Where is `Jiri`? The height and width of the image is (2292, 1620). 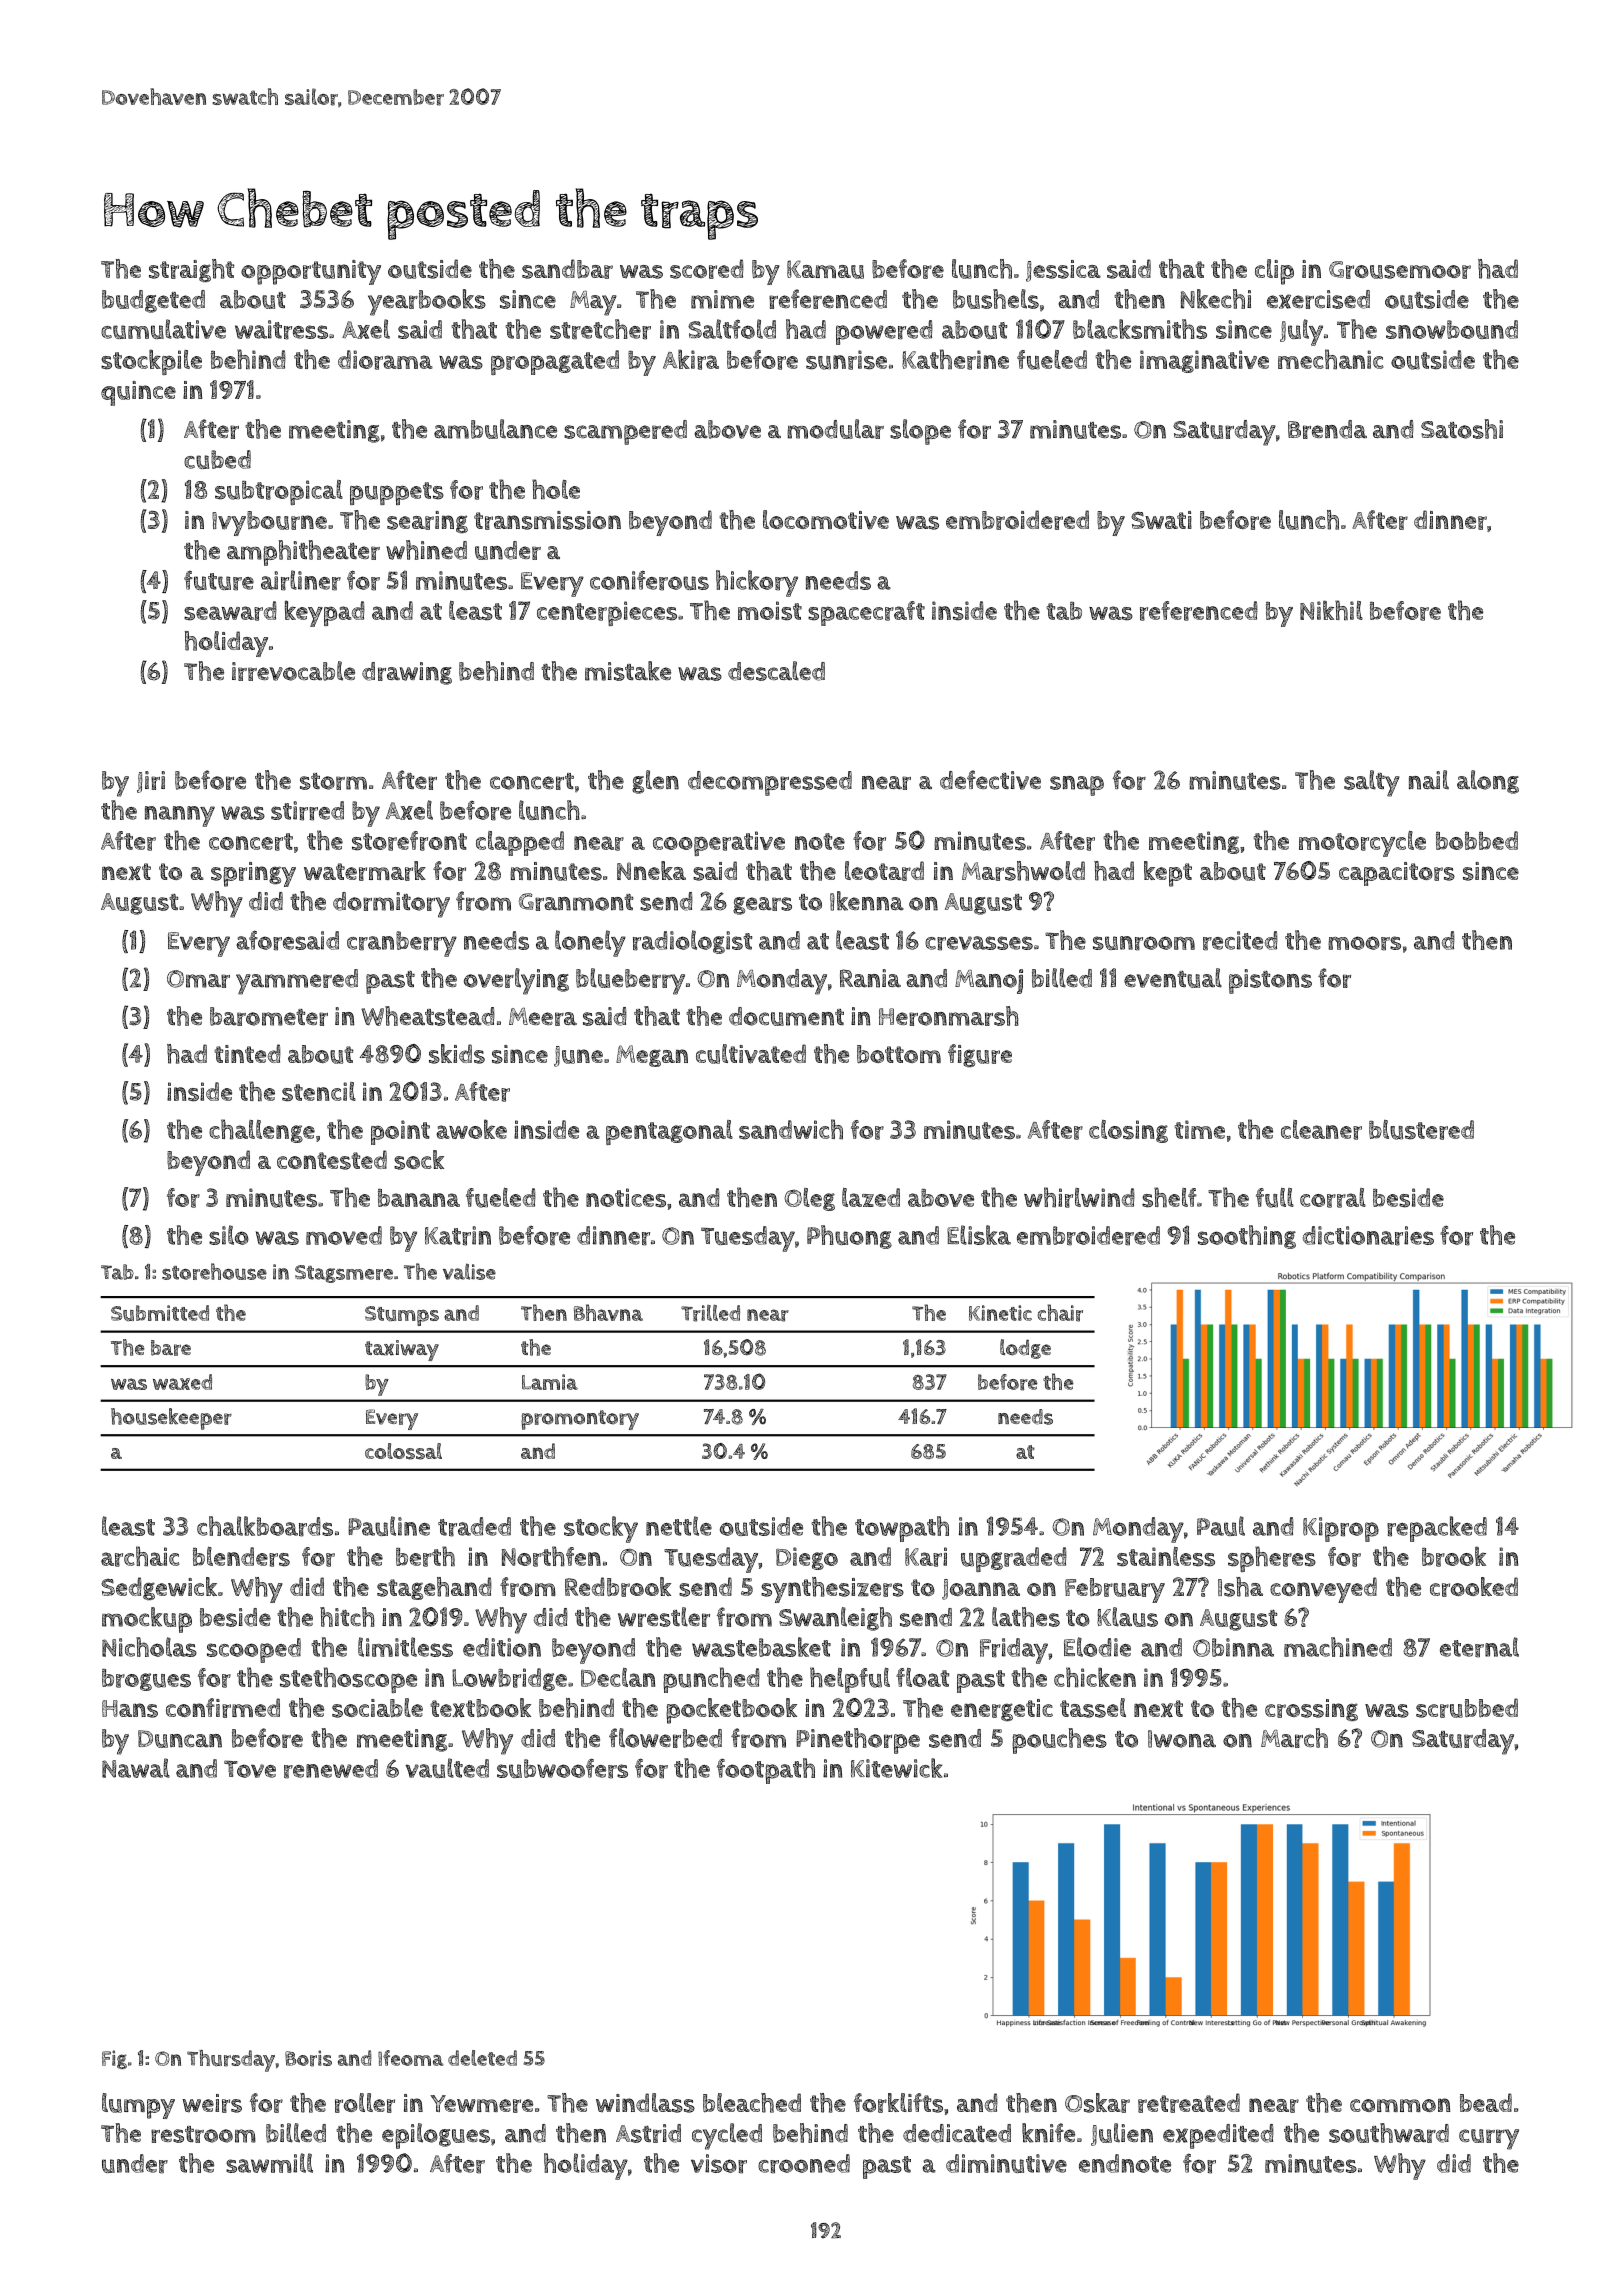 Jiri is located at coordinates (151, 782).
